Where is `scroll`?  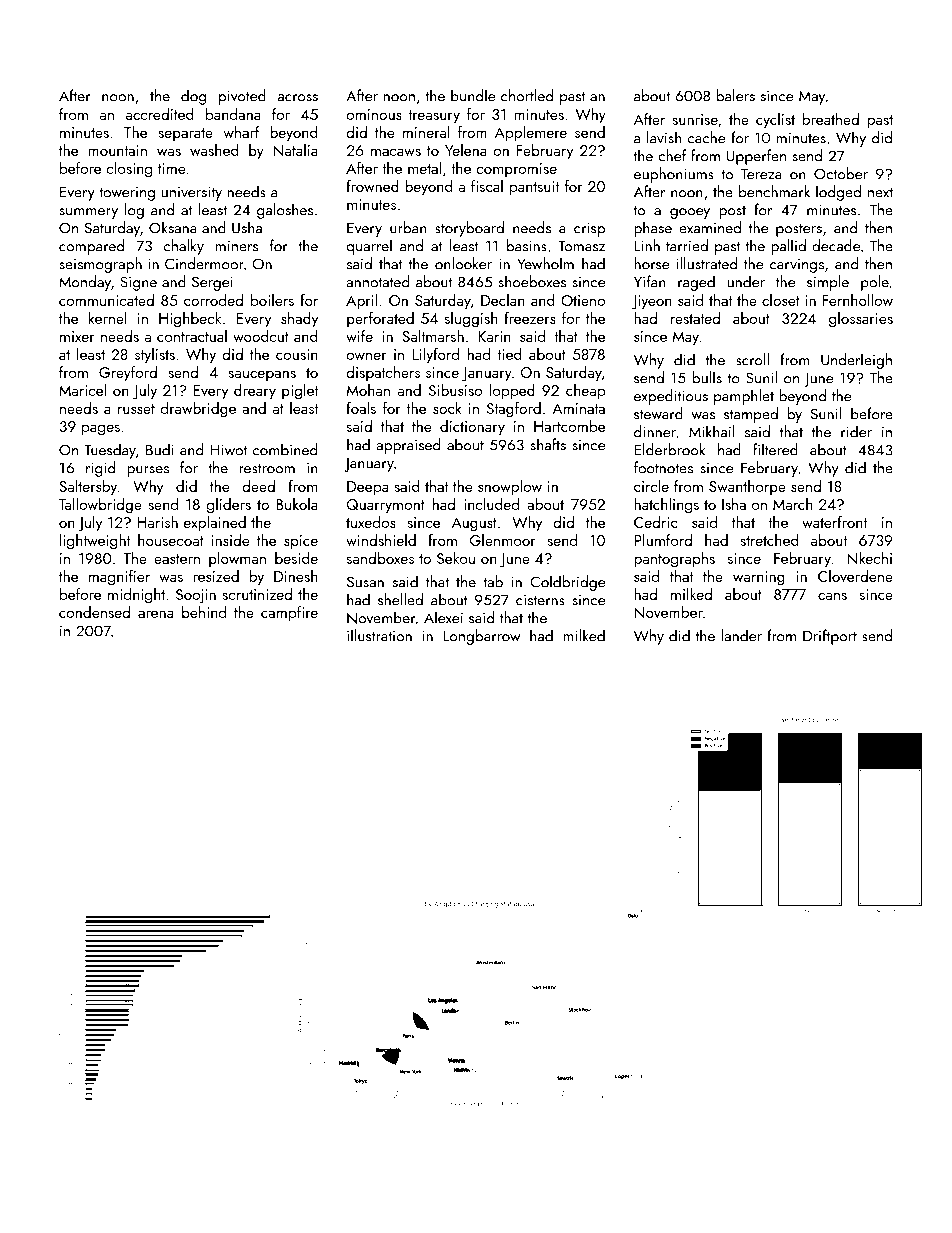
scroll is located at coordinates (752, 359).
